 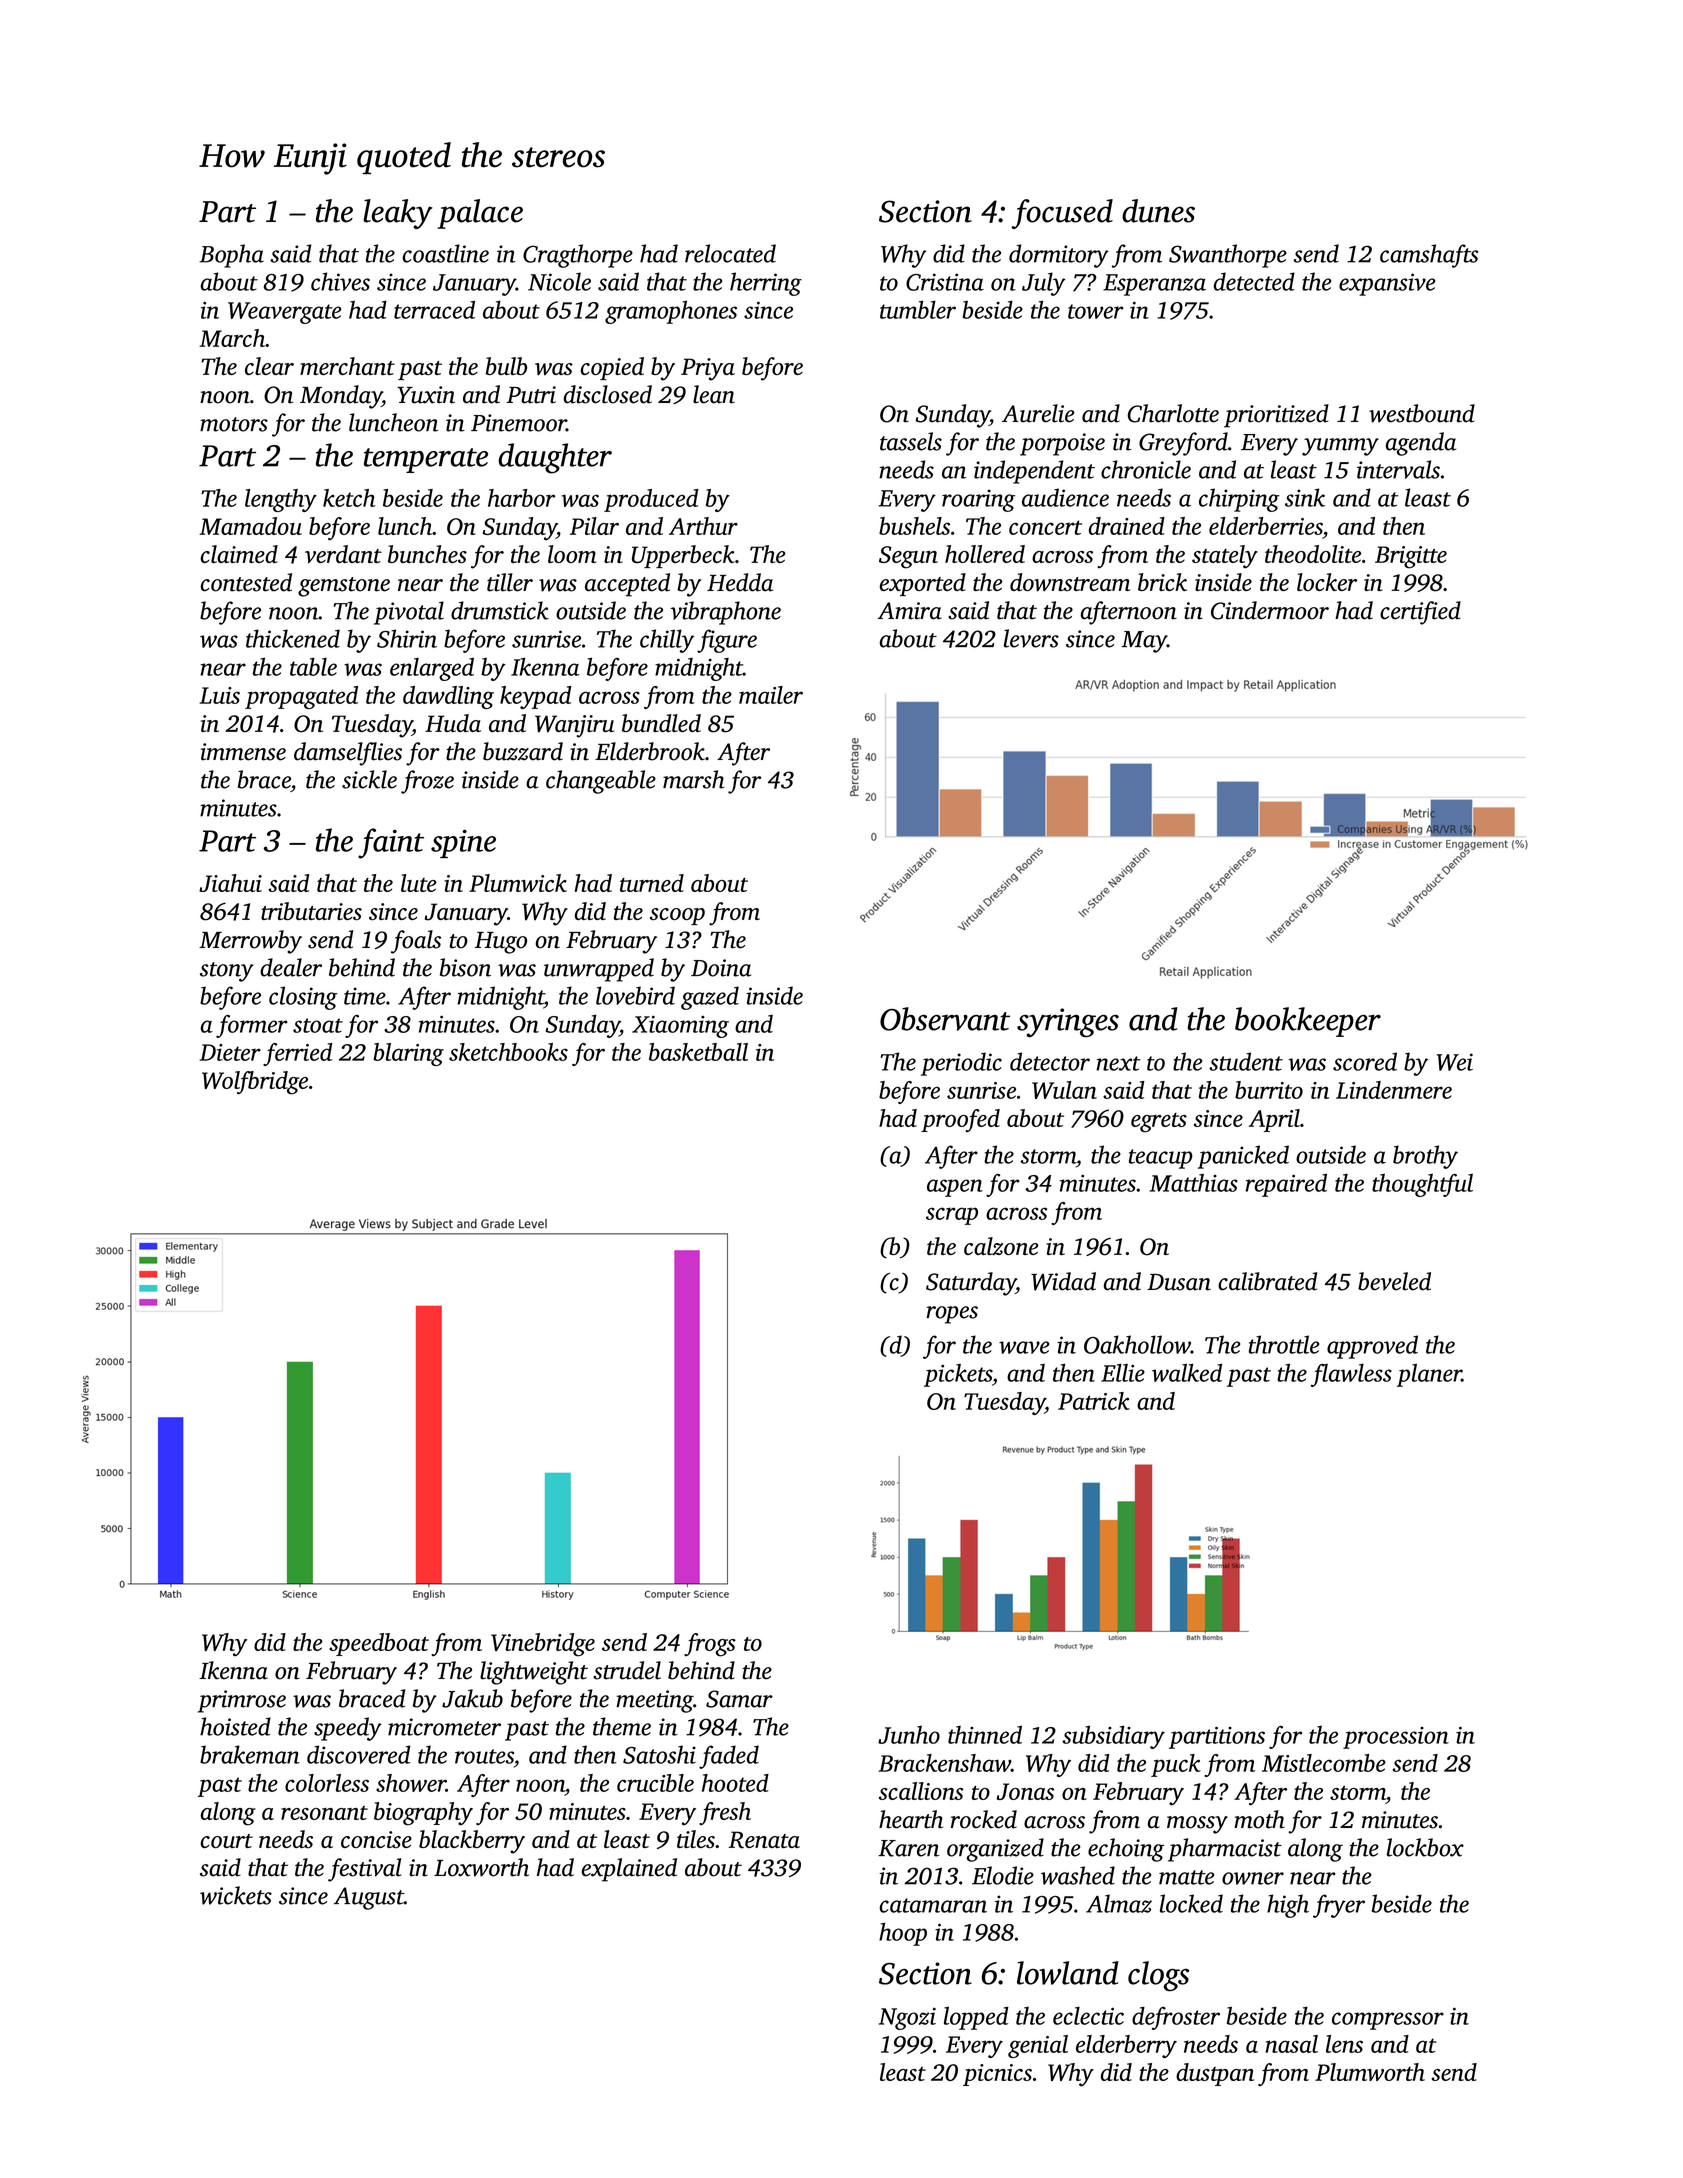 I want to click on tumbler, so click(x=918, y=309).
